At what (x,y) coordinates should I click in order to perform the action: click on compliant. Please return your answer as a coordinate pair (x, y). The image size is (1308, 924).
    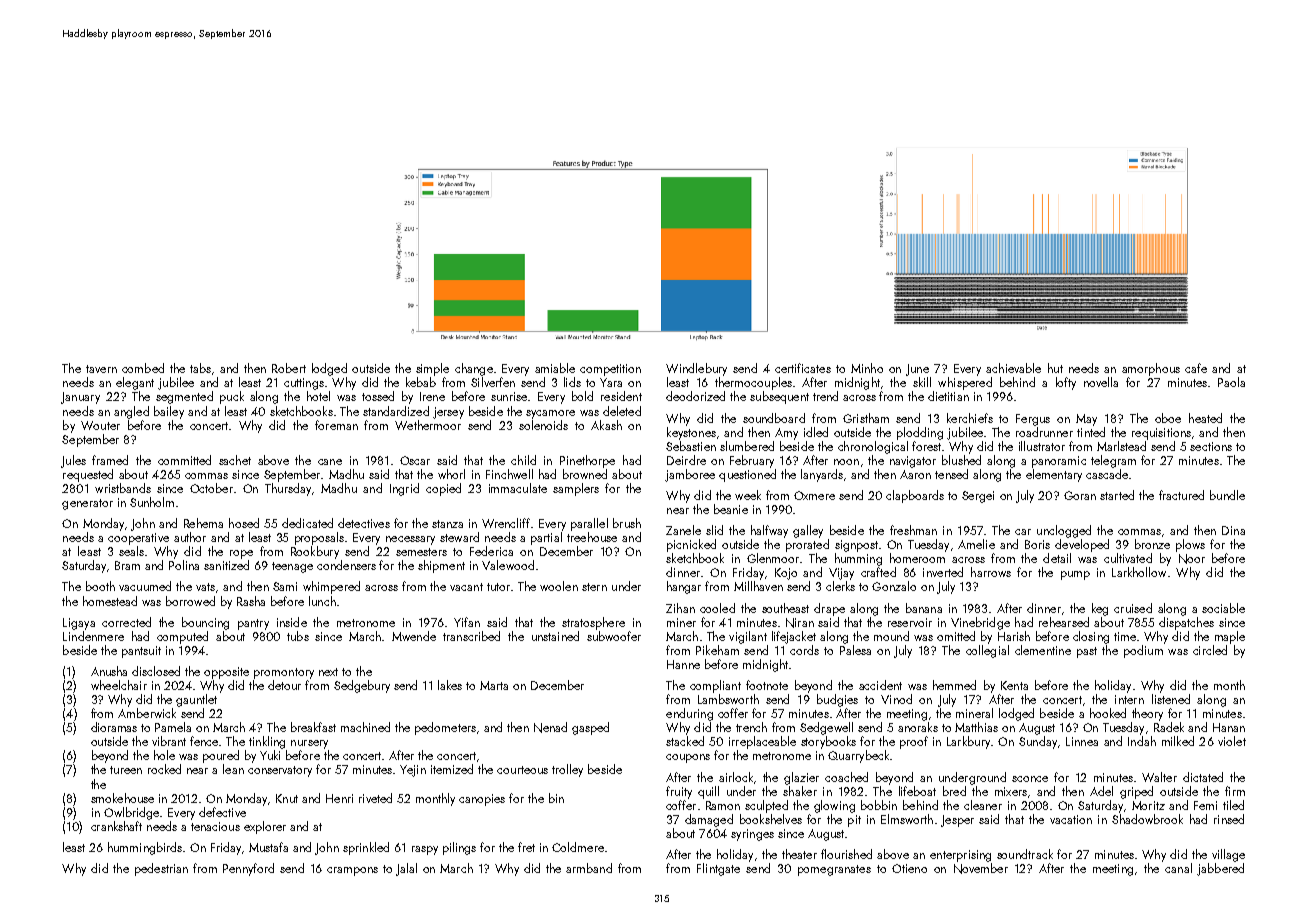
    Looking at the image, I should click on (715, 686).
